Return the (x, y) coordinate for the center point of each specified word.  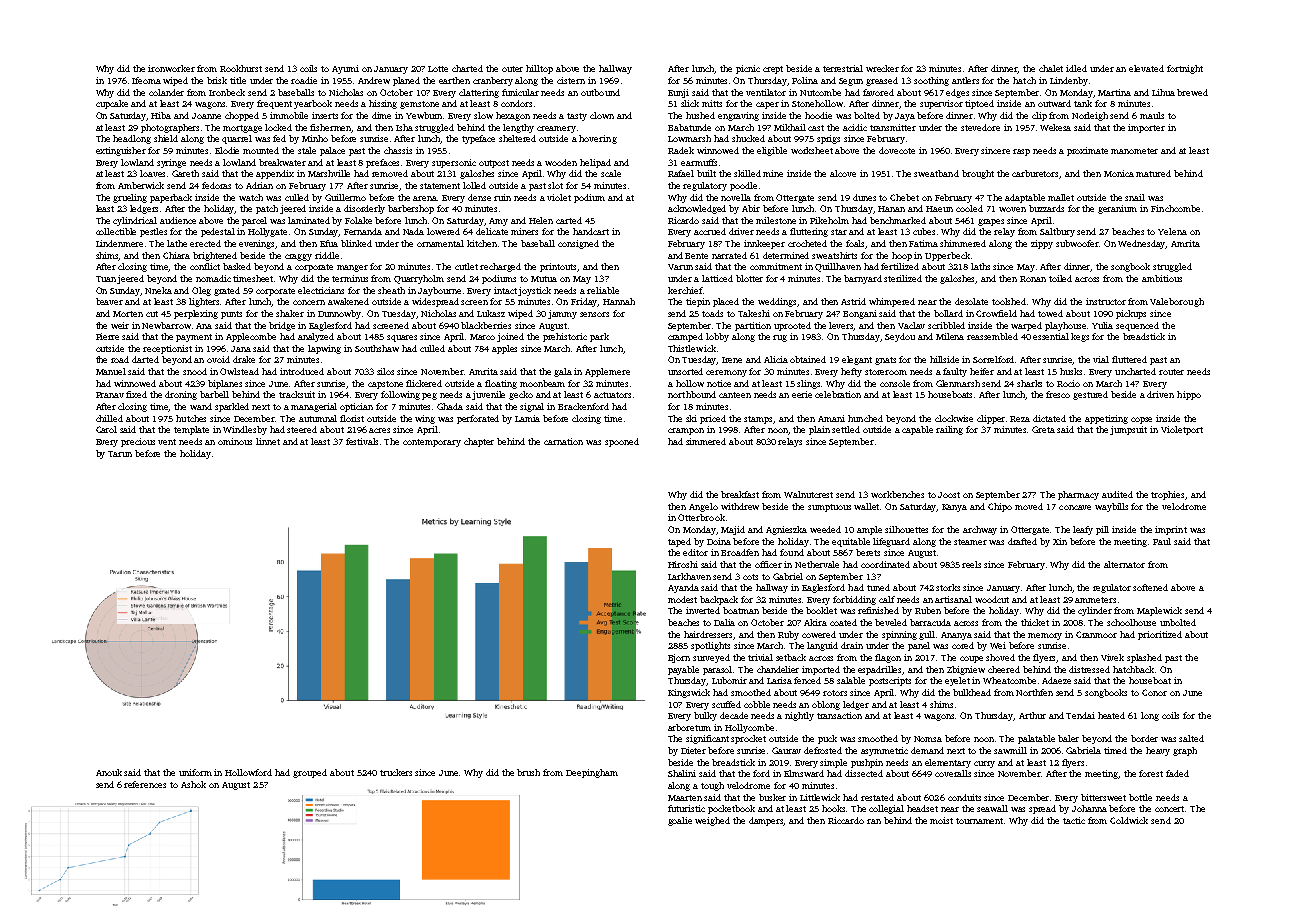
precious (138, 442)
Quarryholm (419, 279)
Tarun (120, 454)
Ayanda (683, 588)
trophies (1168, 495)
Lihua (1163, 92)
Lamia (527, 418)
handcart (591, 231)
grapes (991, 222)
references (145, 784)
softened (1150, 587)
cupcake (112, 104)
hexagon (513, 116)
